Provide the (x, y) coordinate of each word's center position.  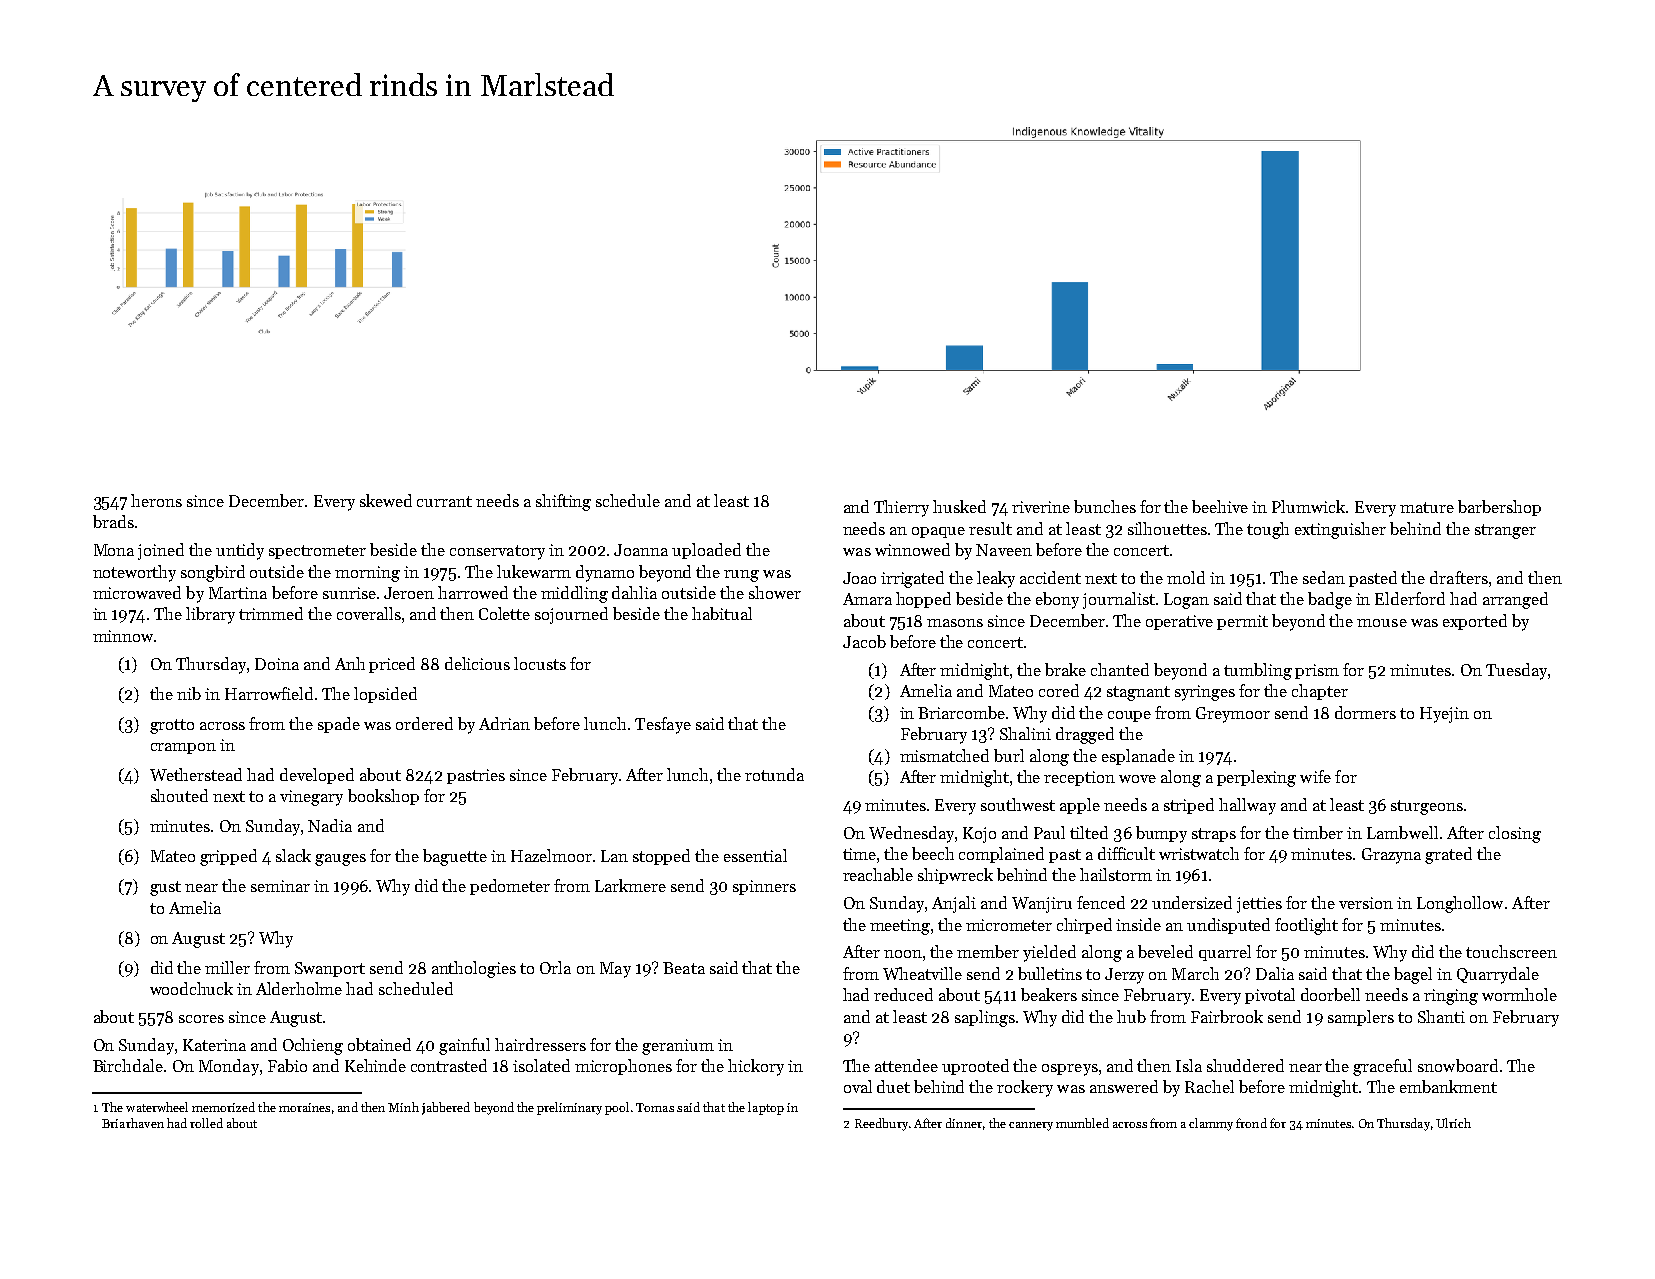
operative (1179, 622)
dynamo (605, 573)
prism (1317, 671)
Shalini (1025, 733)
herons (156, 500)
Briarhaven (133, 1123)
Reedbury (881, 1124)
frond (1251, 1123)
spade (339, 725)
